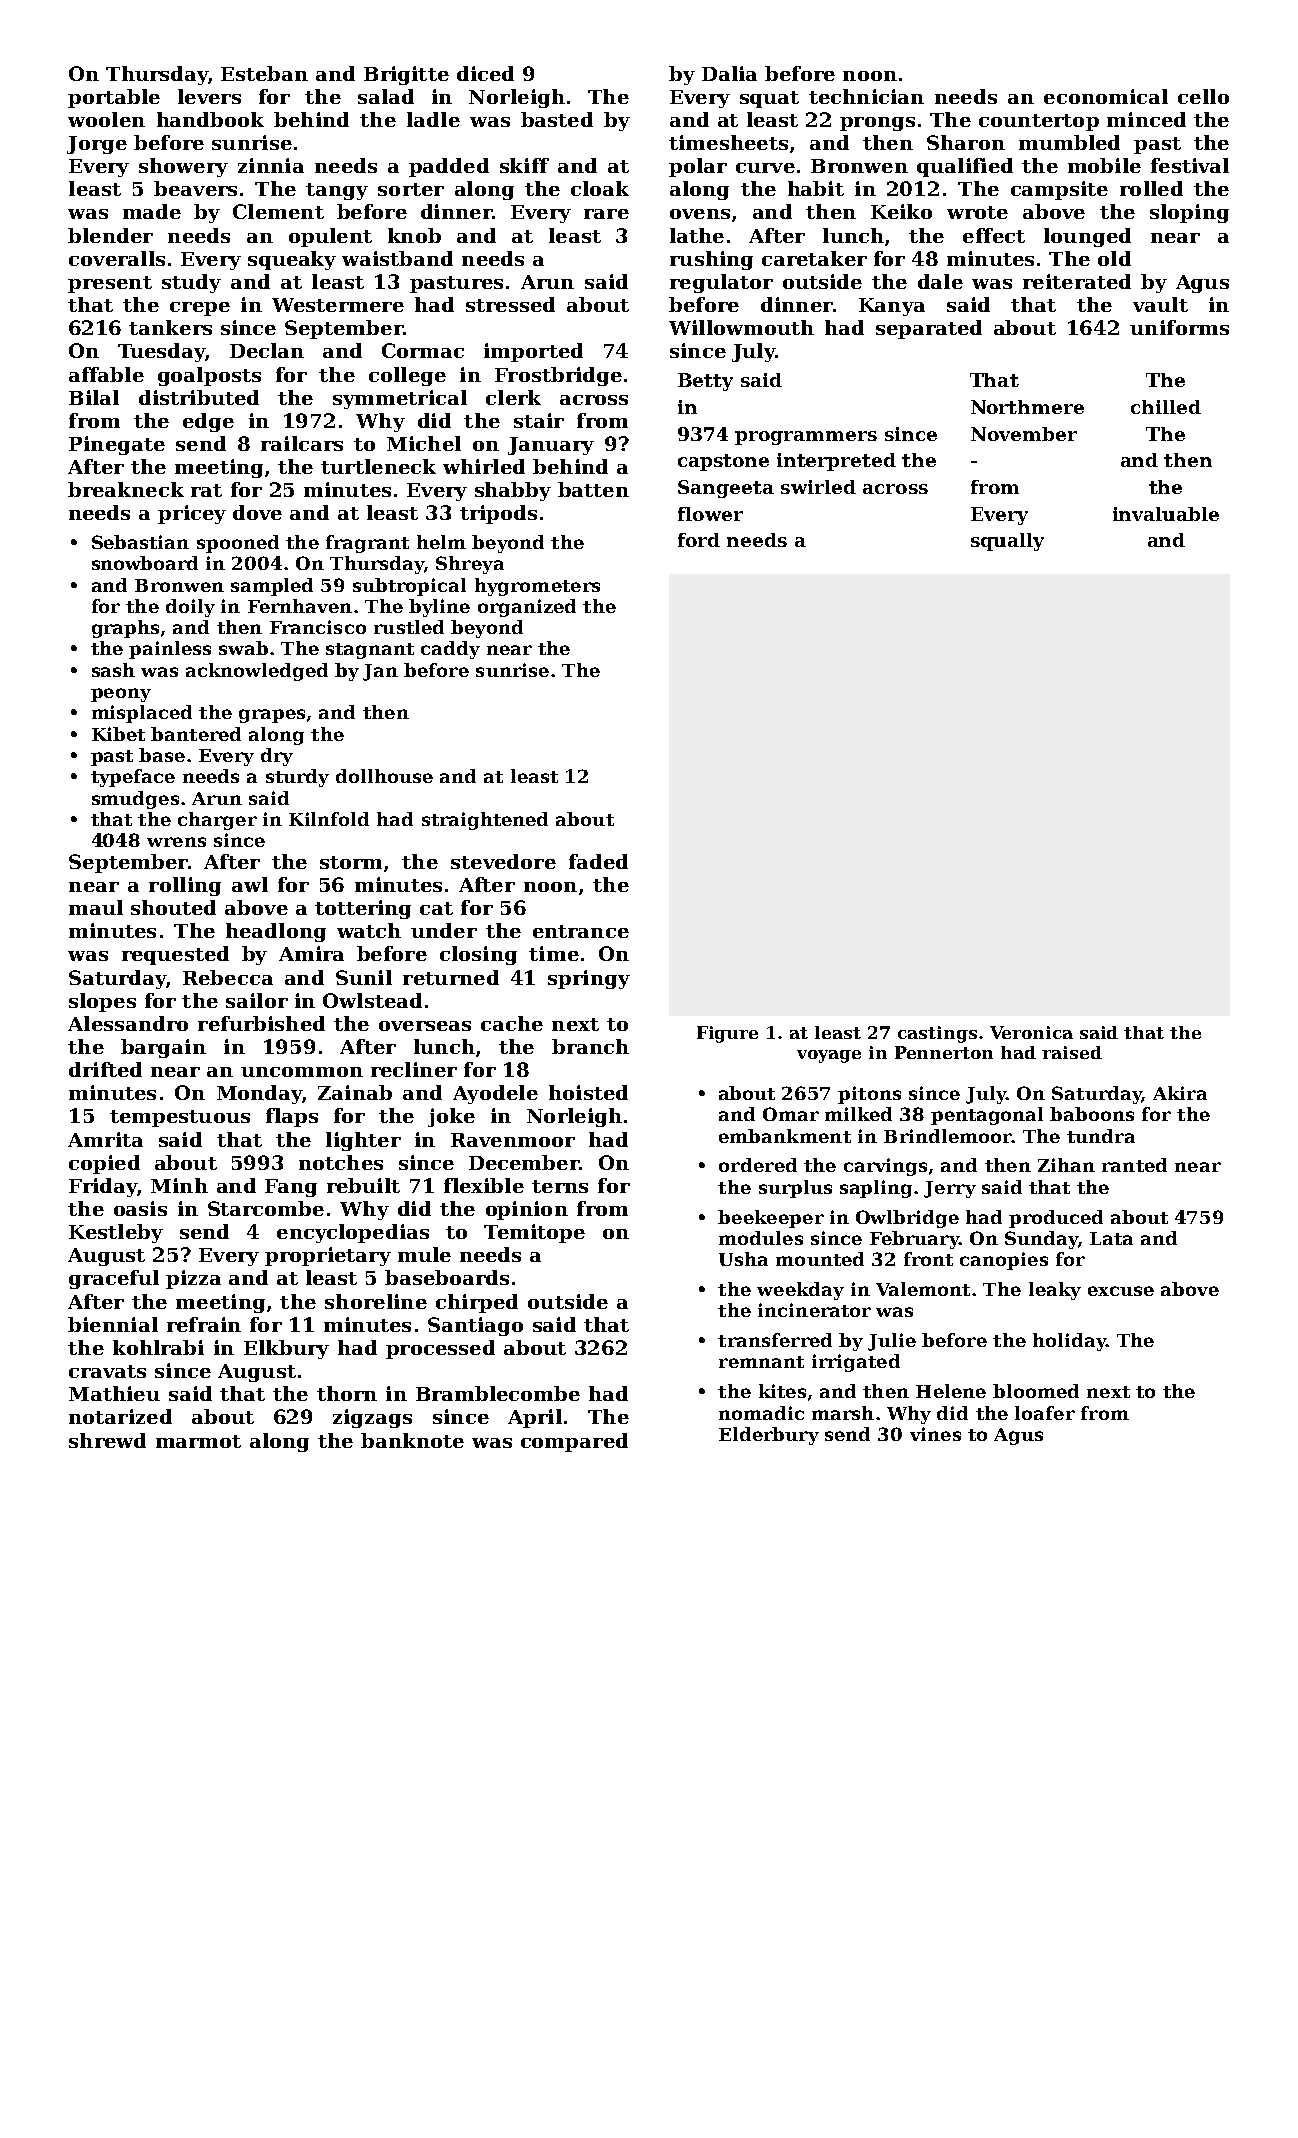  I want to click on Sharon, so click(966, 142).
